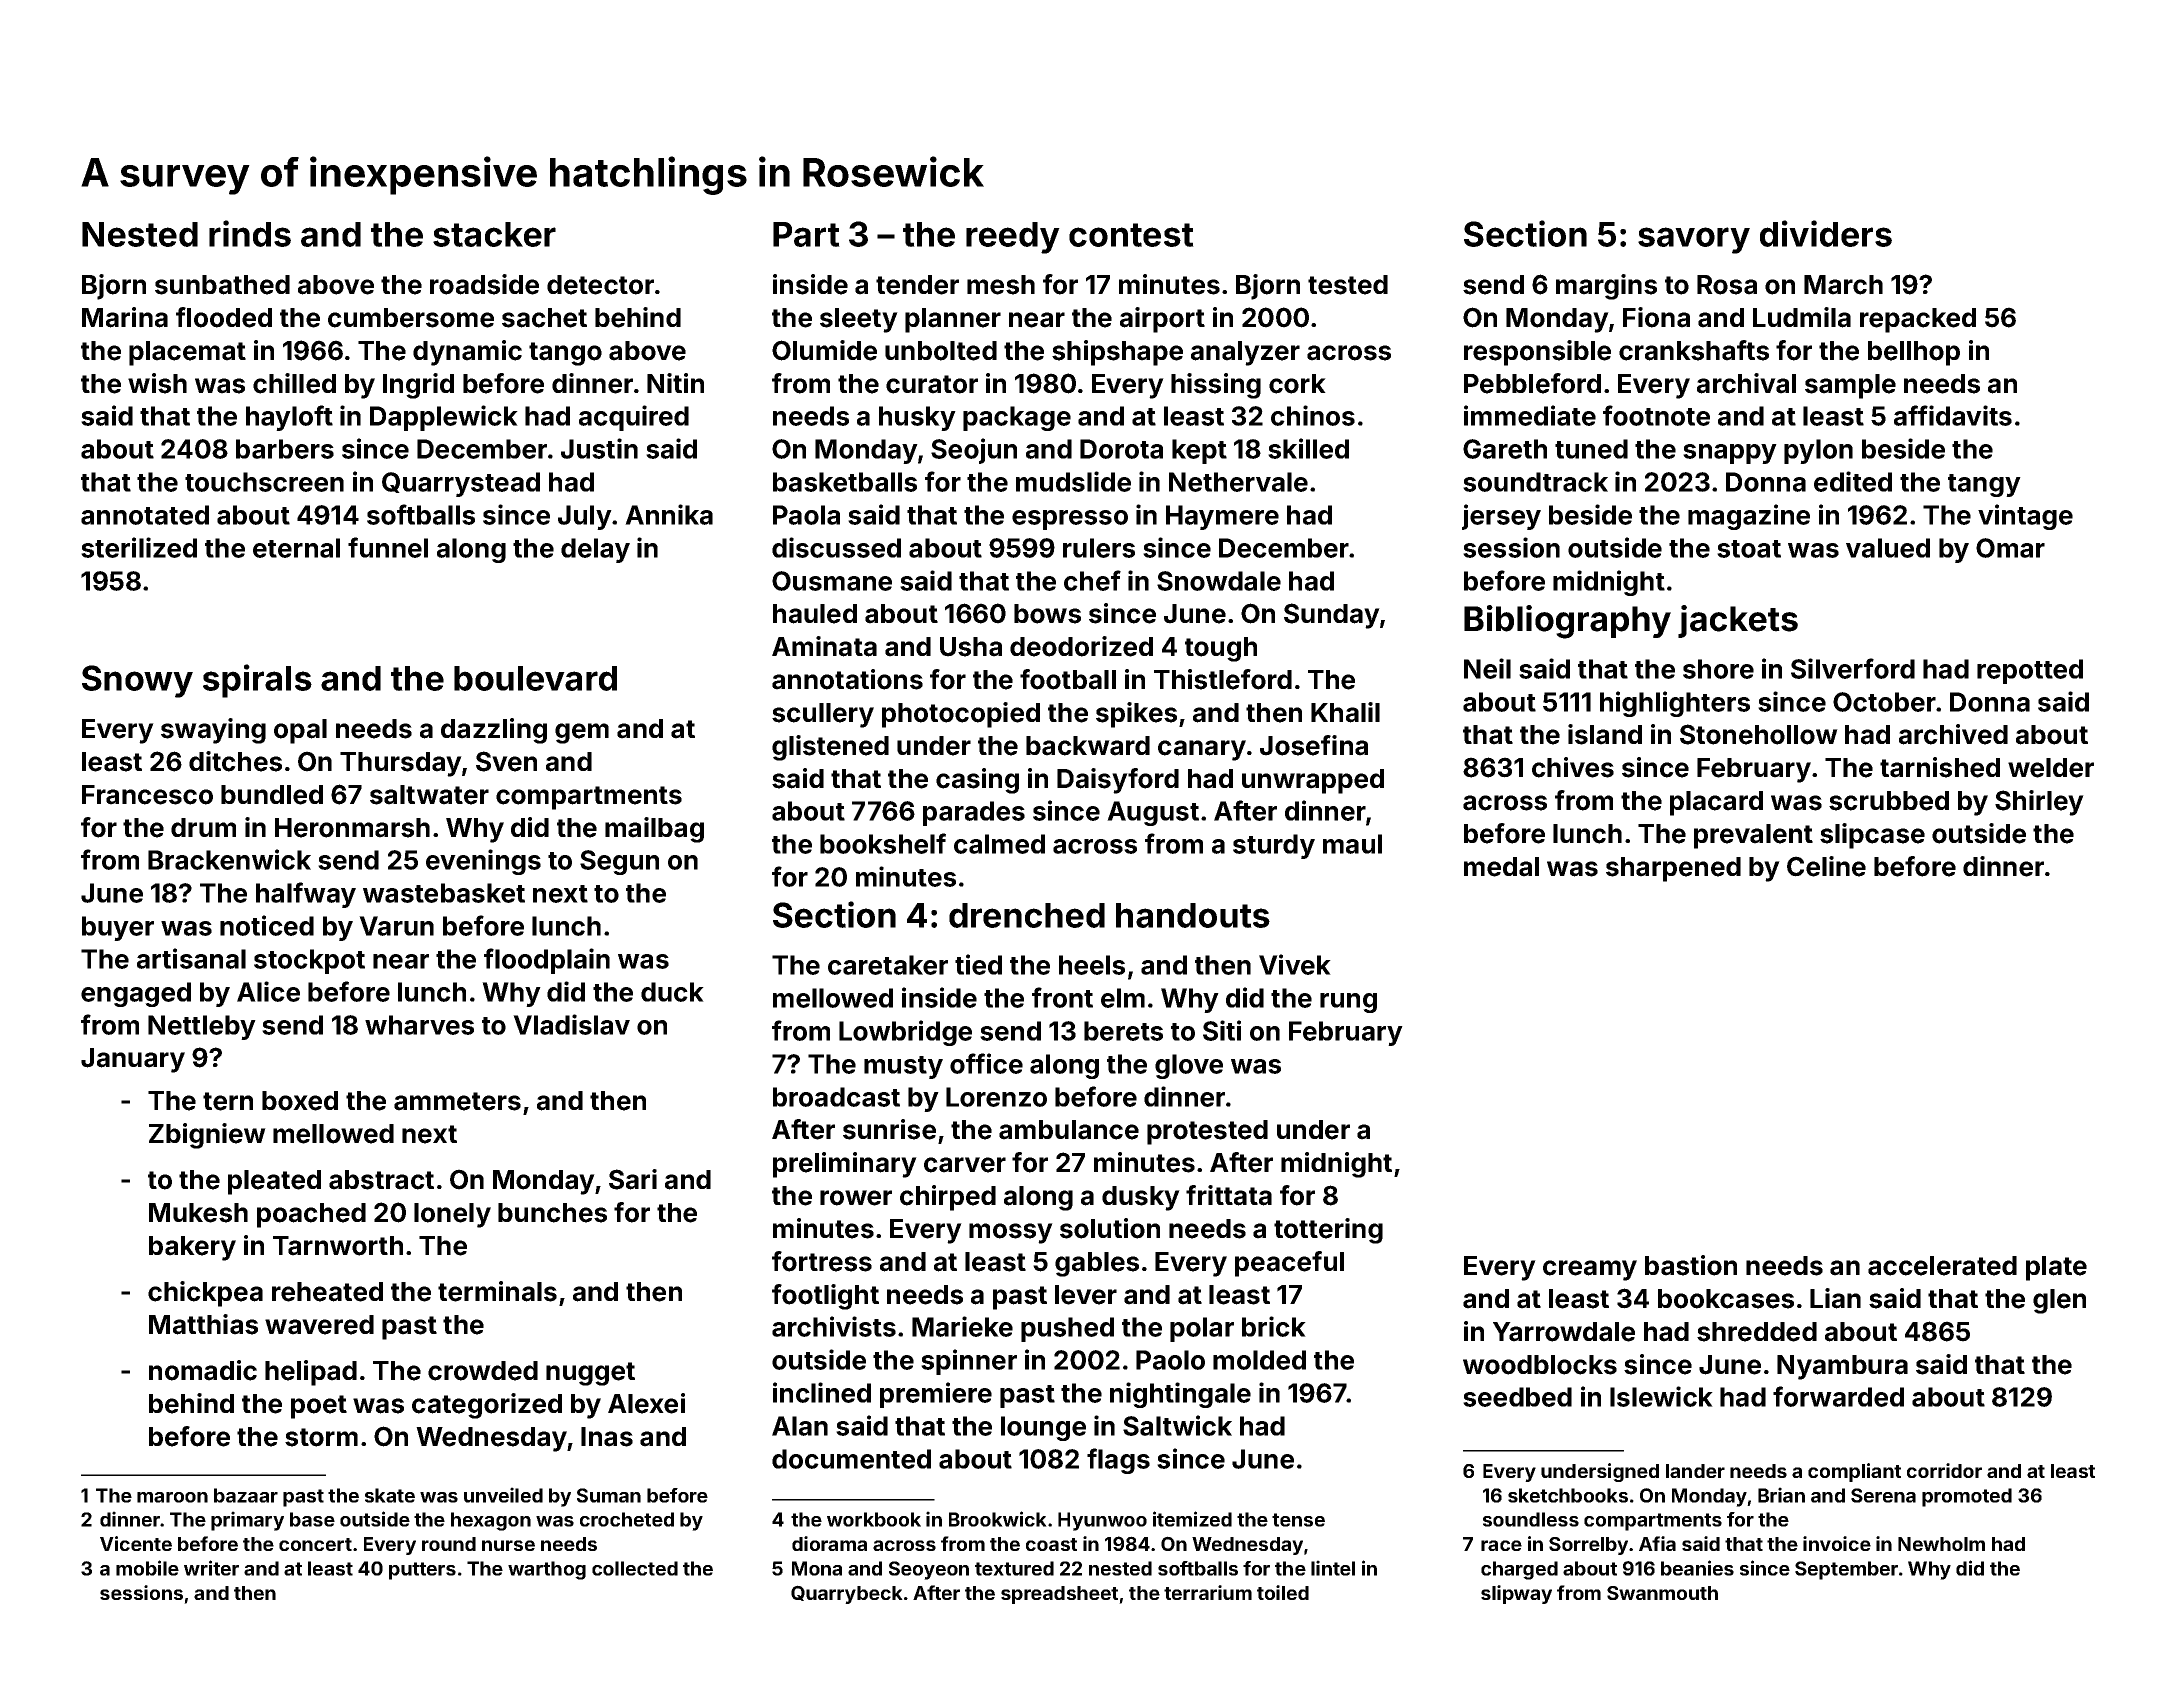 This page has width=2178, height=1683. What do you see at coordinates (936, 1395) in the page?
I see `premiere` at bounding box center [936, 1395].
